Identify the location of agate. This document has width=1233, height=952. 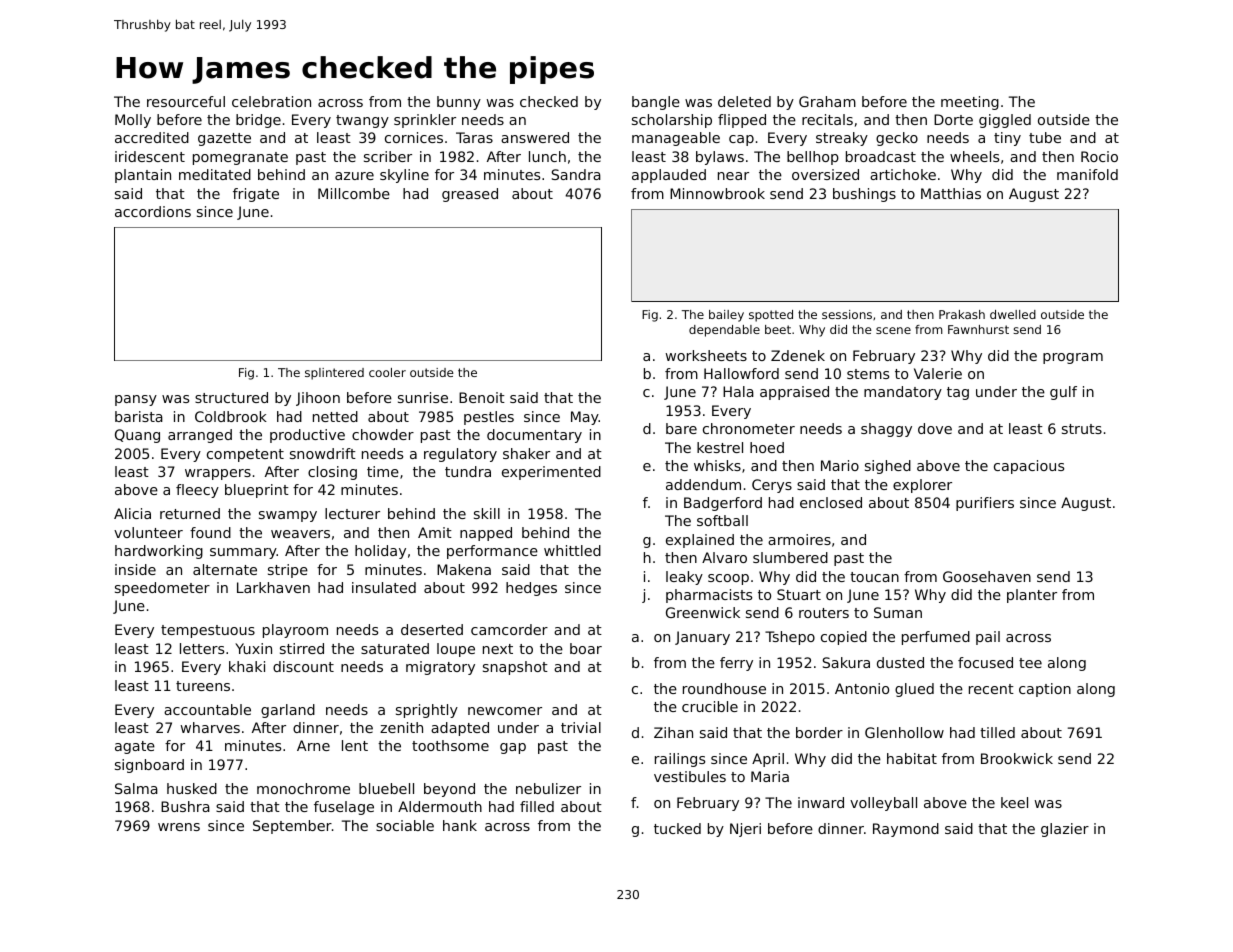
(135, 747).
